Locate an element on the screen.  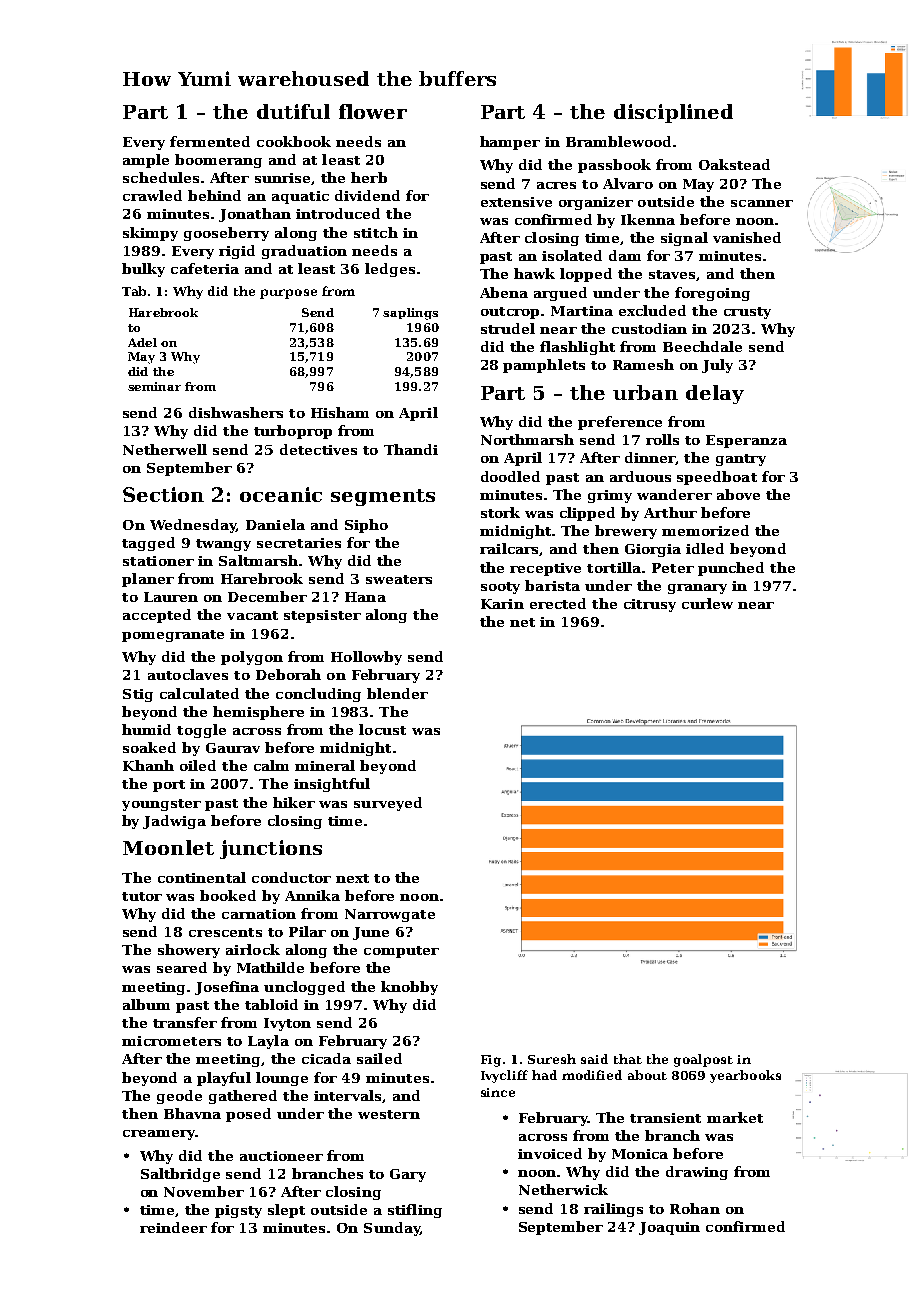
ample is located at coordinates (146, 161).
